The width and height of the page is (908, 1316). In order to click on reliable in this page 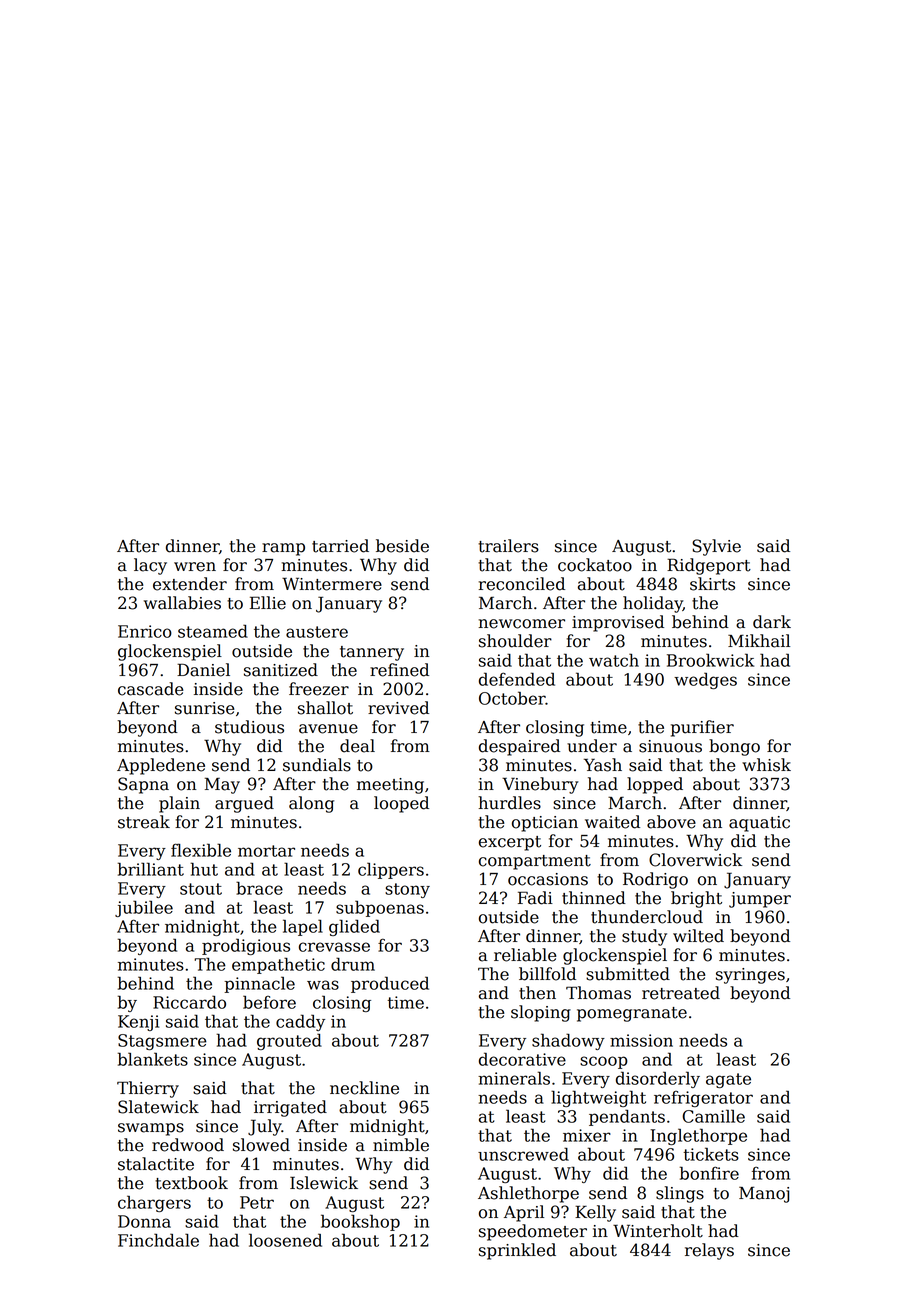, I will do `click(525, 955)`.
